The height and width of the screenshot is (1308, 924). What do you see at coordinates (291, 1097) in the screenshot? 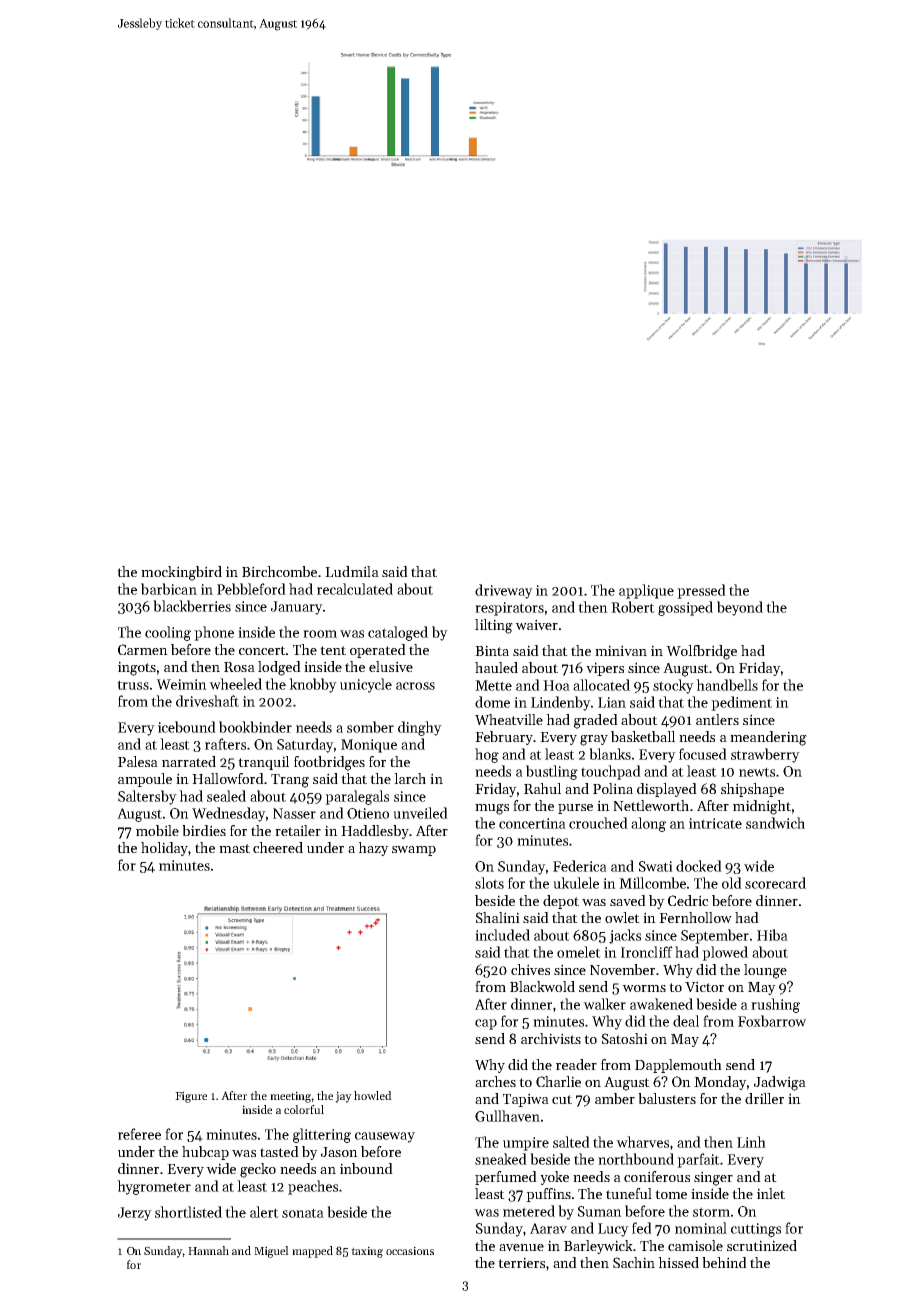
I see `meeting` at bounding box center [291, 1097].
